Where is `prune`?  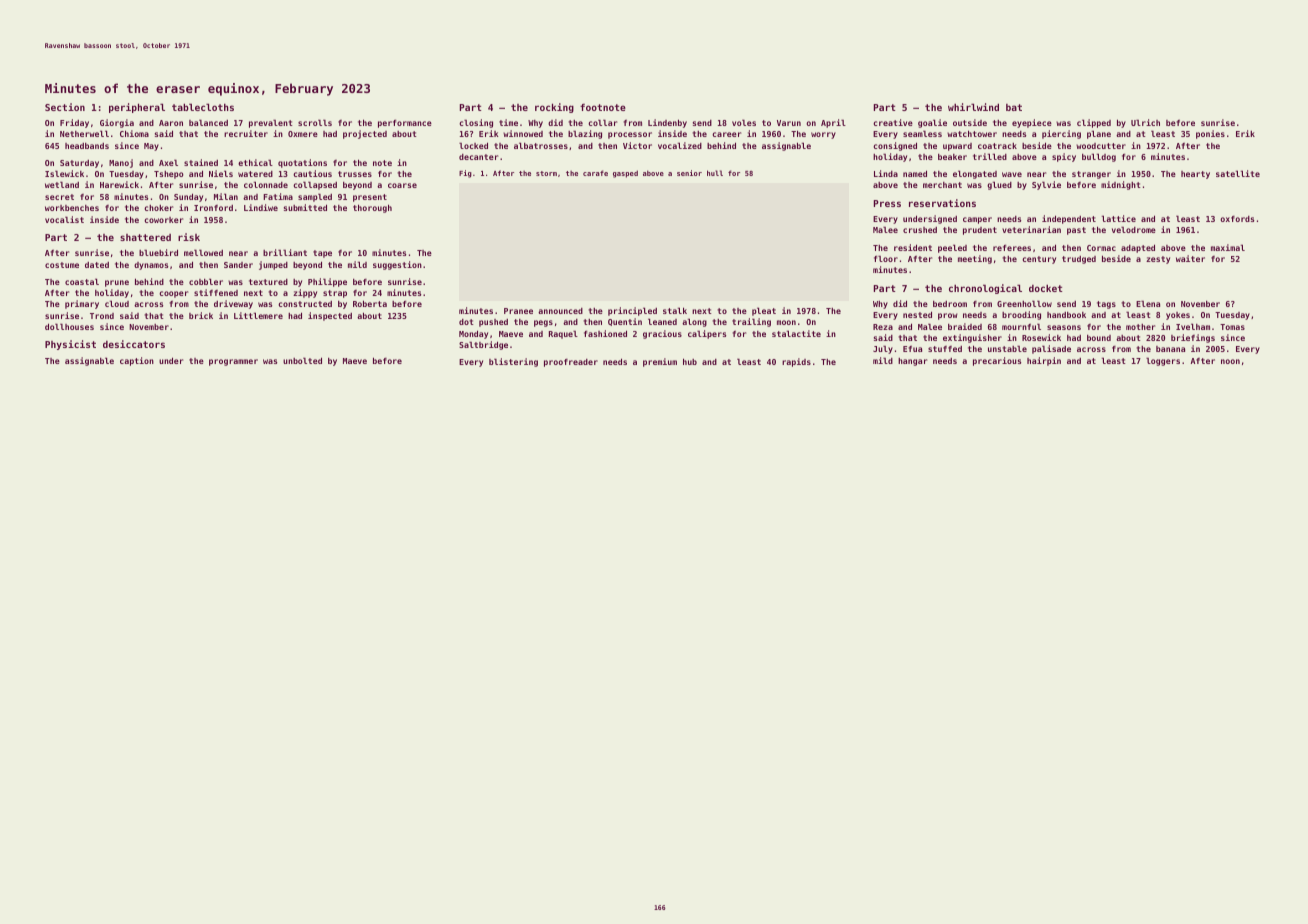
prune is located at coordinates (117, 283).
